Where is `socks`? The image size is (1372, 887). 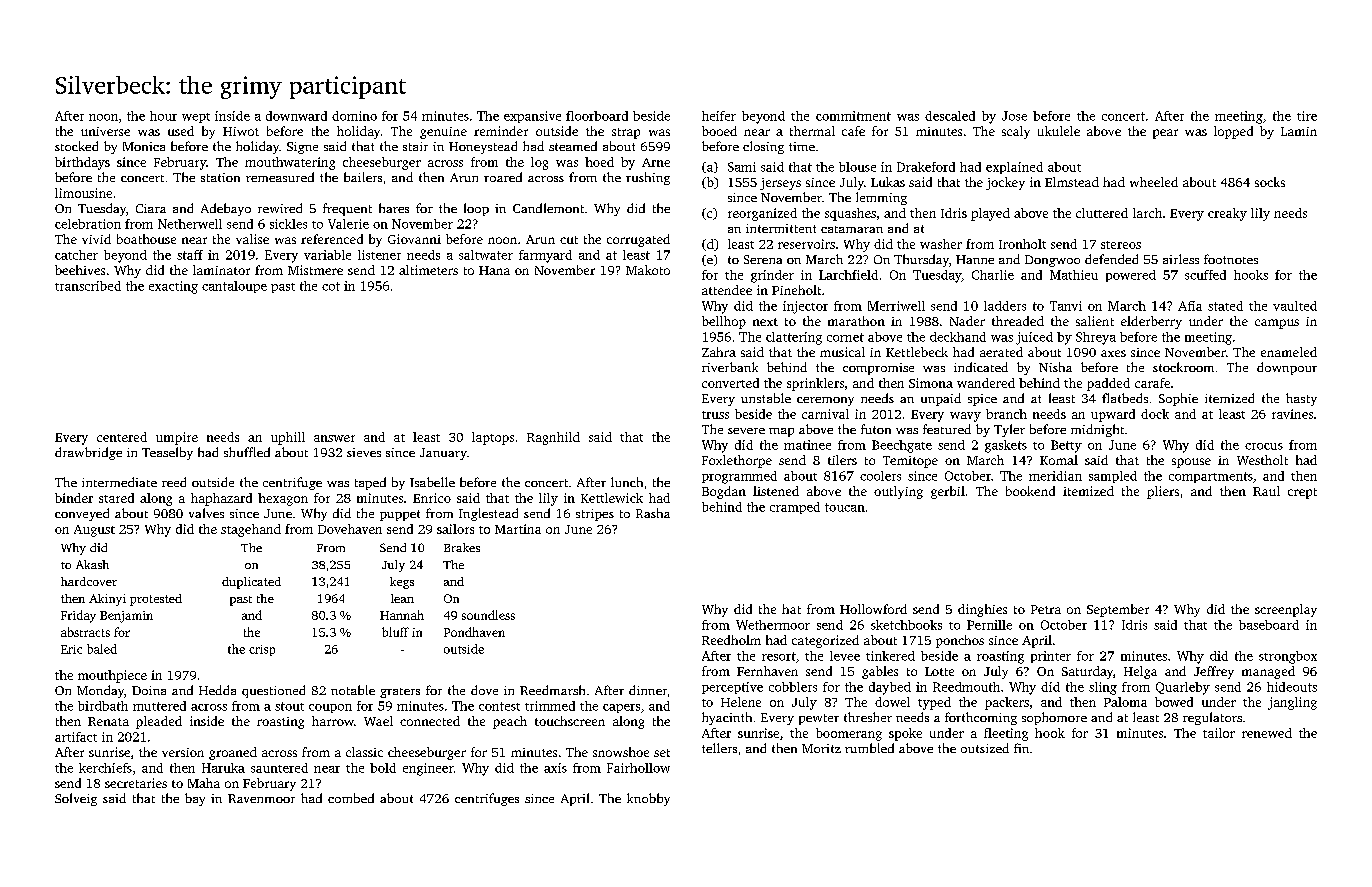
socks is located at coordinates (1270, 182).
